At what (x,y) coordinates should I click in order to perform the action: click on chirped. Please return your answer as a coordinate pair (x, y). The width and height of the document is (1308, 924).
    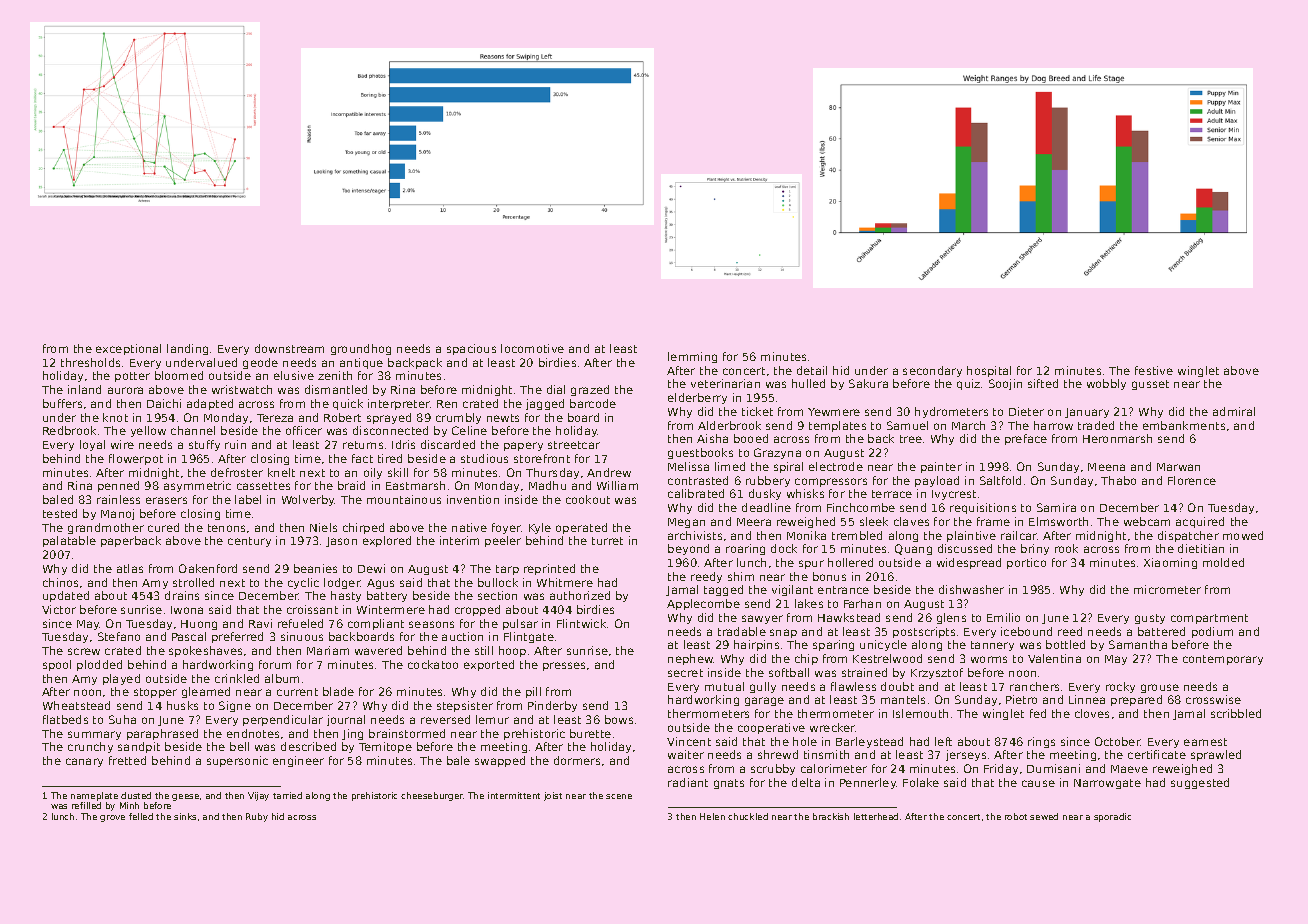
    Looking at the image, I should click on (363, 528).
